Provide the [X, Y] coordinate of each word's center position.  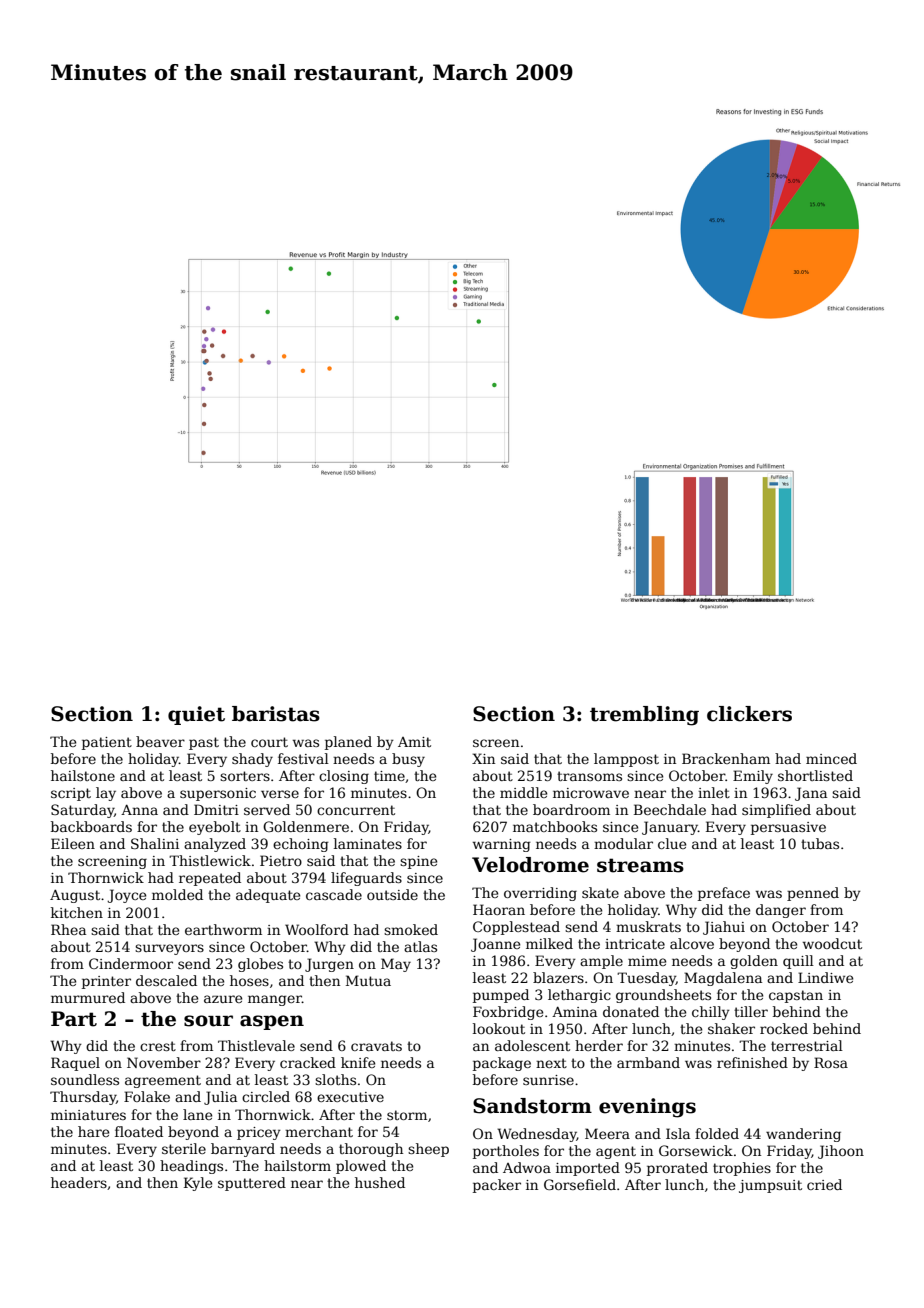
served [267, 809]
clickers [749, 714]
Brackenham [726, 758]
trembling [644, 716]
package [502, 1064]
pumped [501, 996]
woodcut [832, 943]
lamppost [626, 760]
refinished [752, 1062]
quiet [196, 715]
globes [260, 965]
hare [93, 1131]
